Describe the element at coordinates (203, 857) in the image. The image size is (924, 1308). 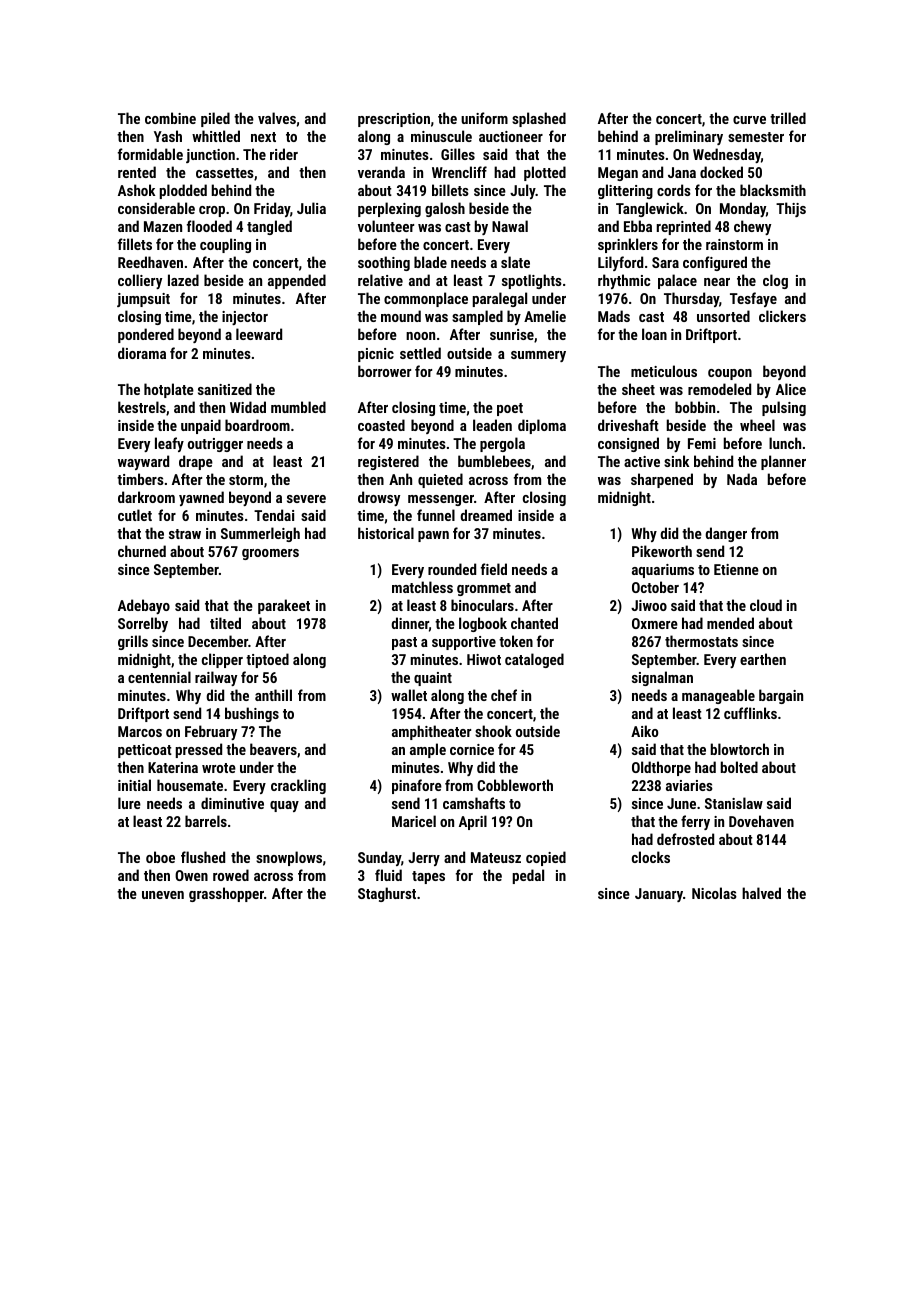
I see `flushed` at that location.
